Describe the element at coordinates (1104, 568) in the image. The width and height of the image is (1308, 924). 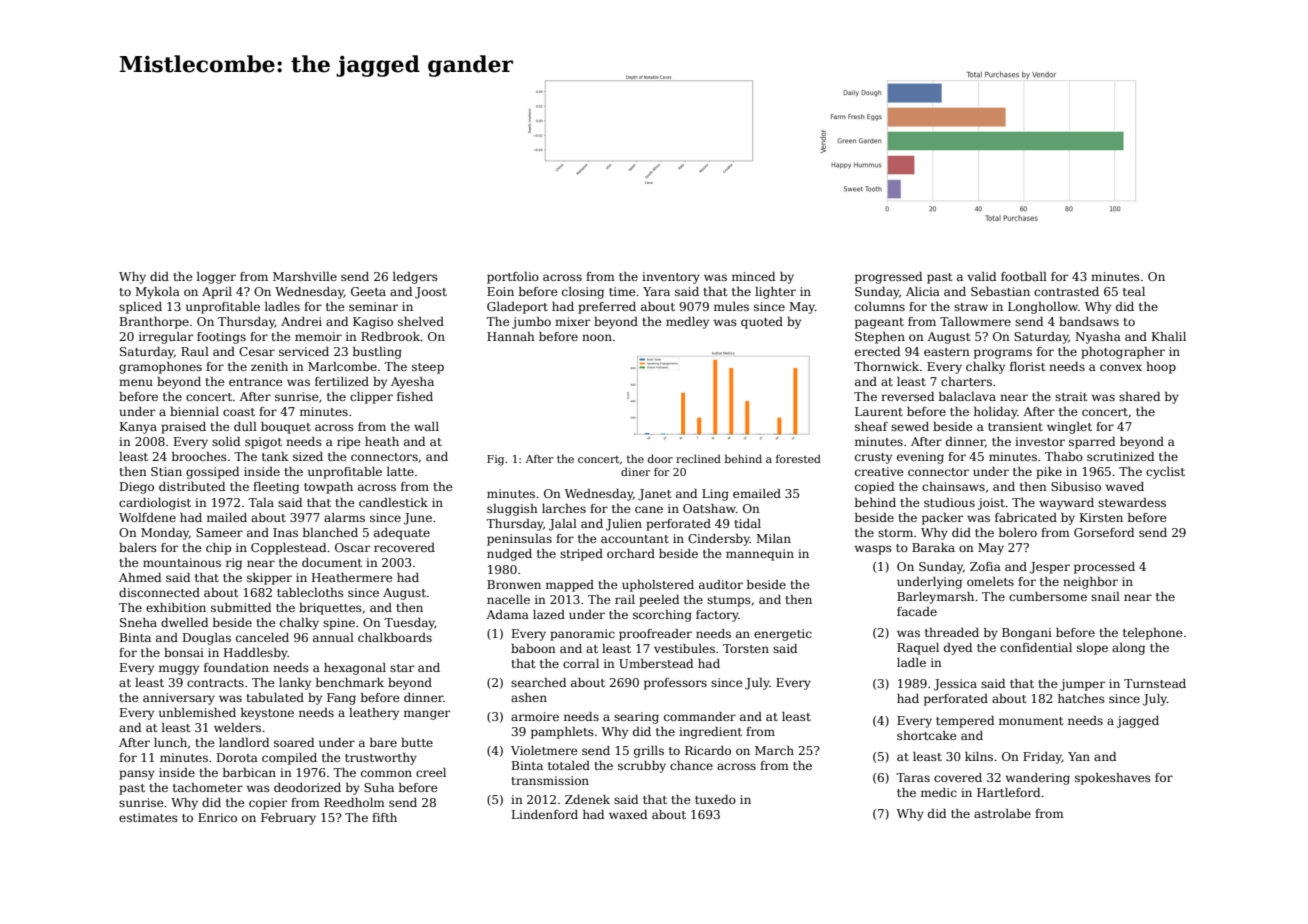
I see `processed` at that location.
